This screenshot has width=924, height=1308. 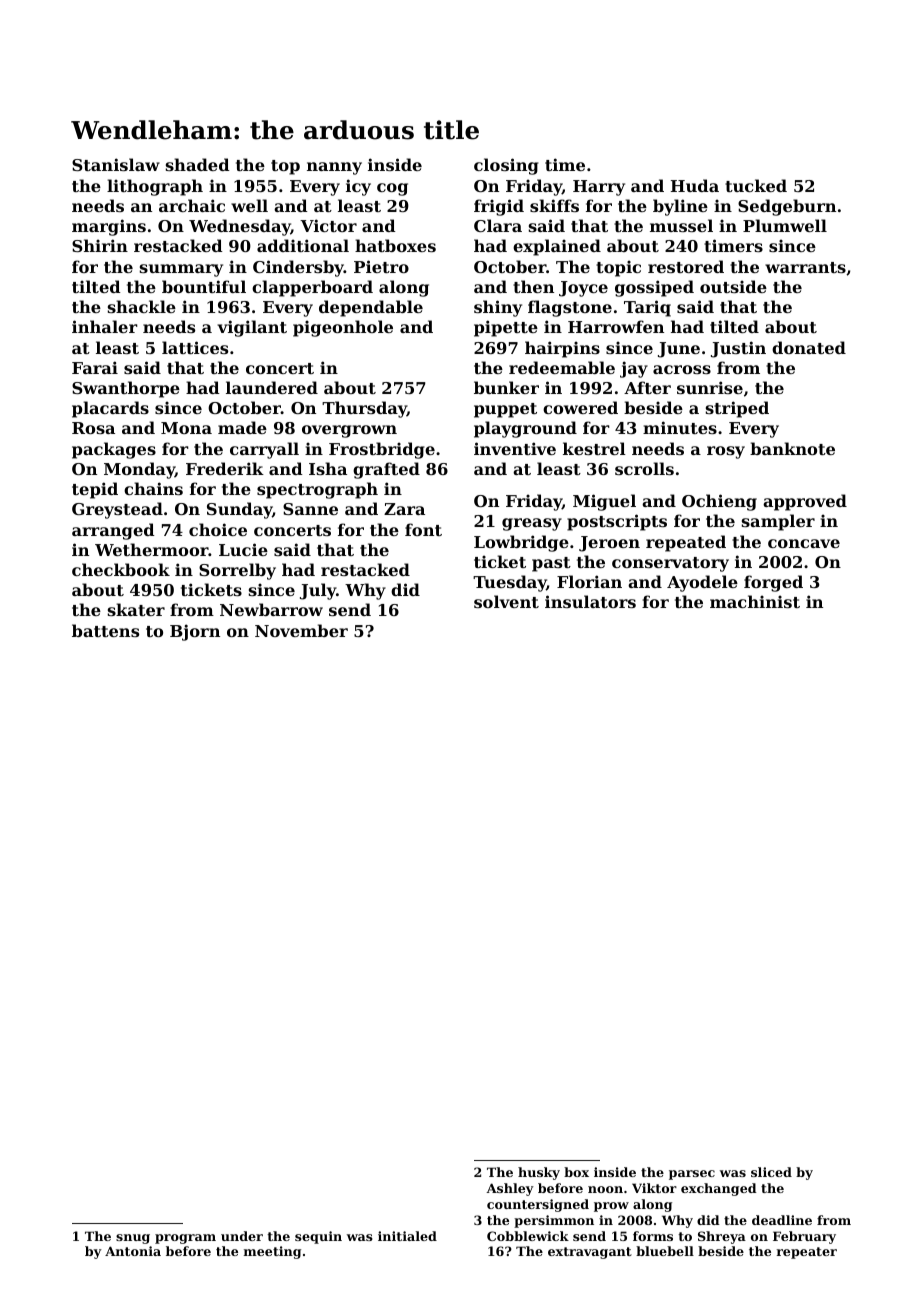 I want to click on machinist, so click(x=755, y=601).
